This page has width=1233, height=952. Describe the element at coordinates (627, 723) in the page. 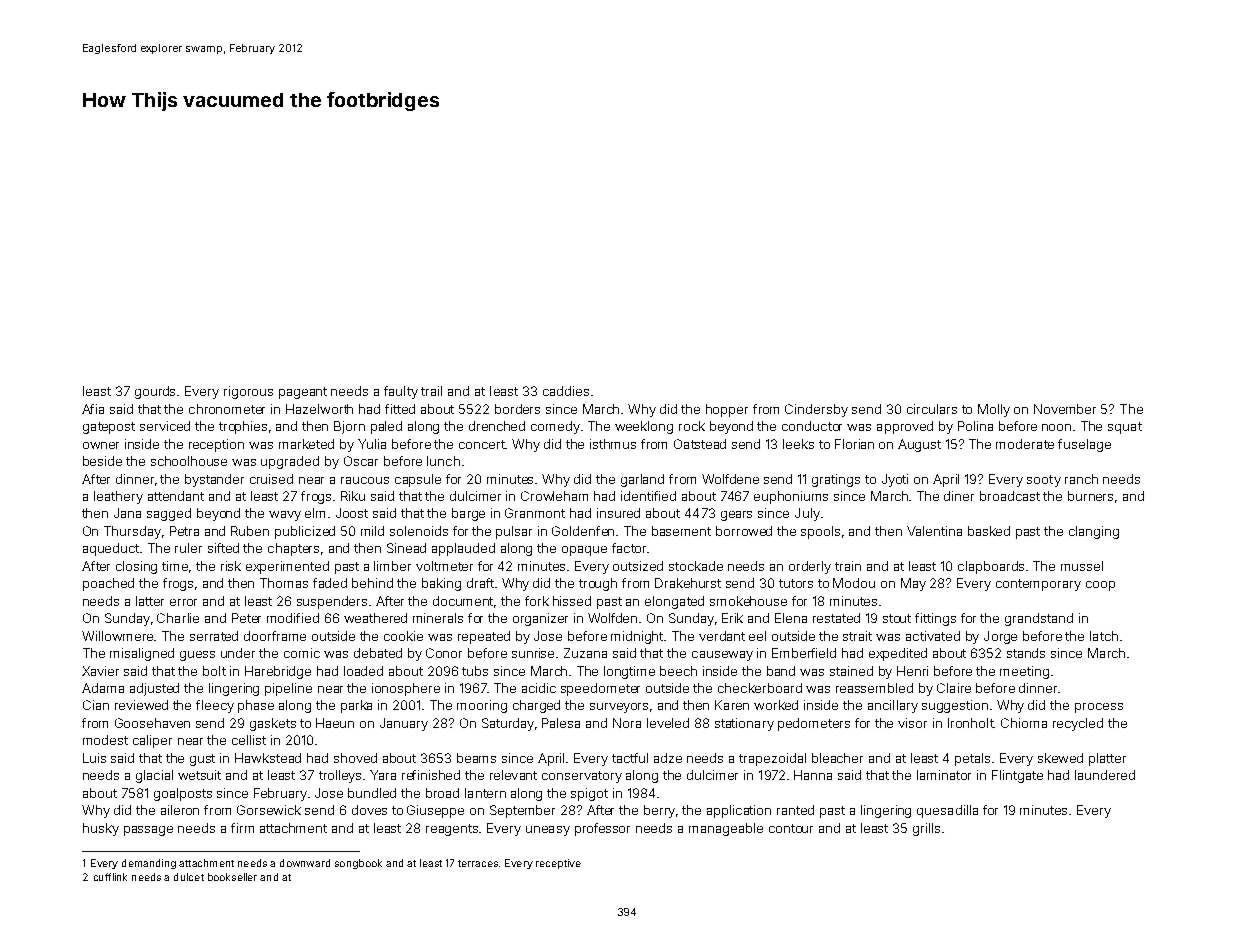

I see `Nora` at that location.
